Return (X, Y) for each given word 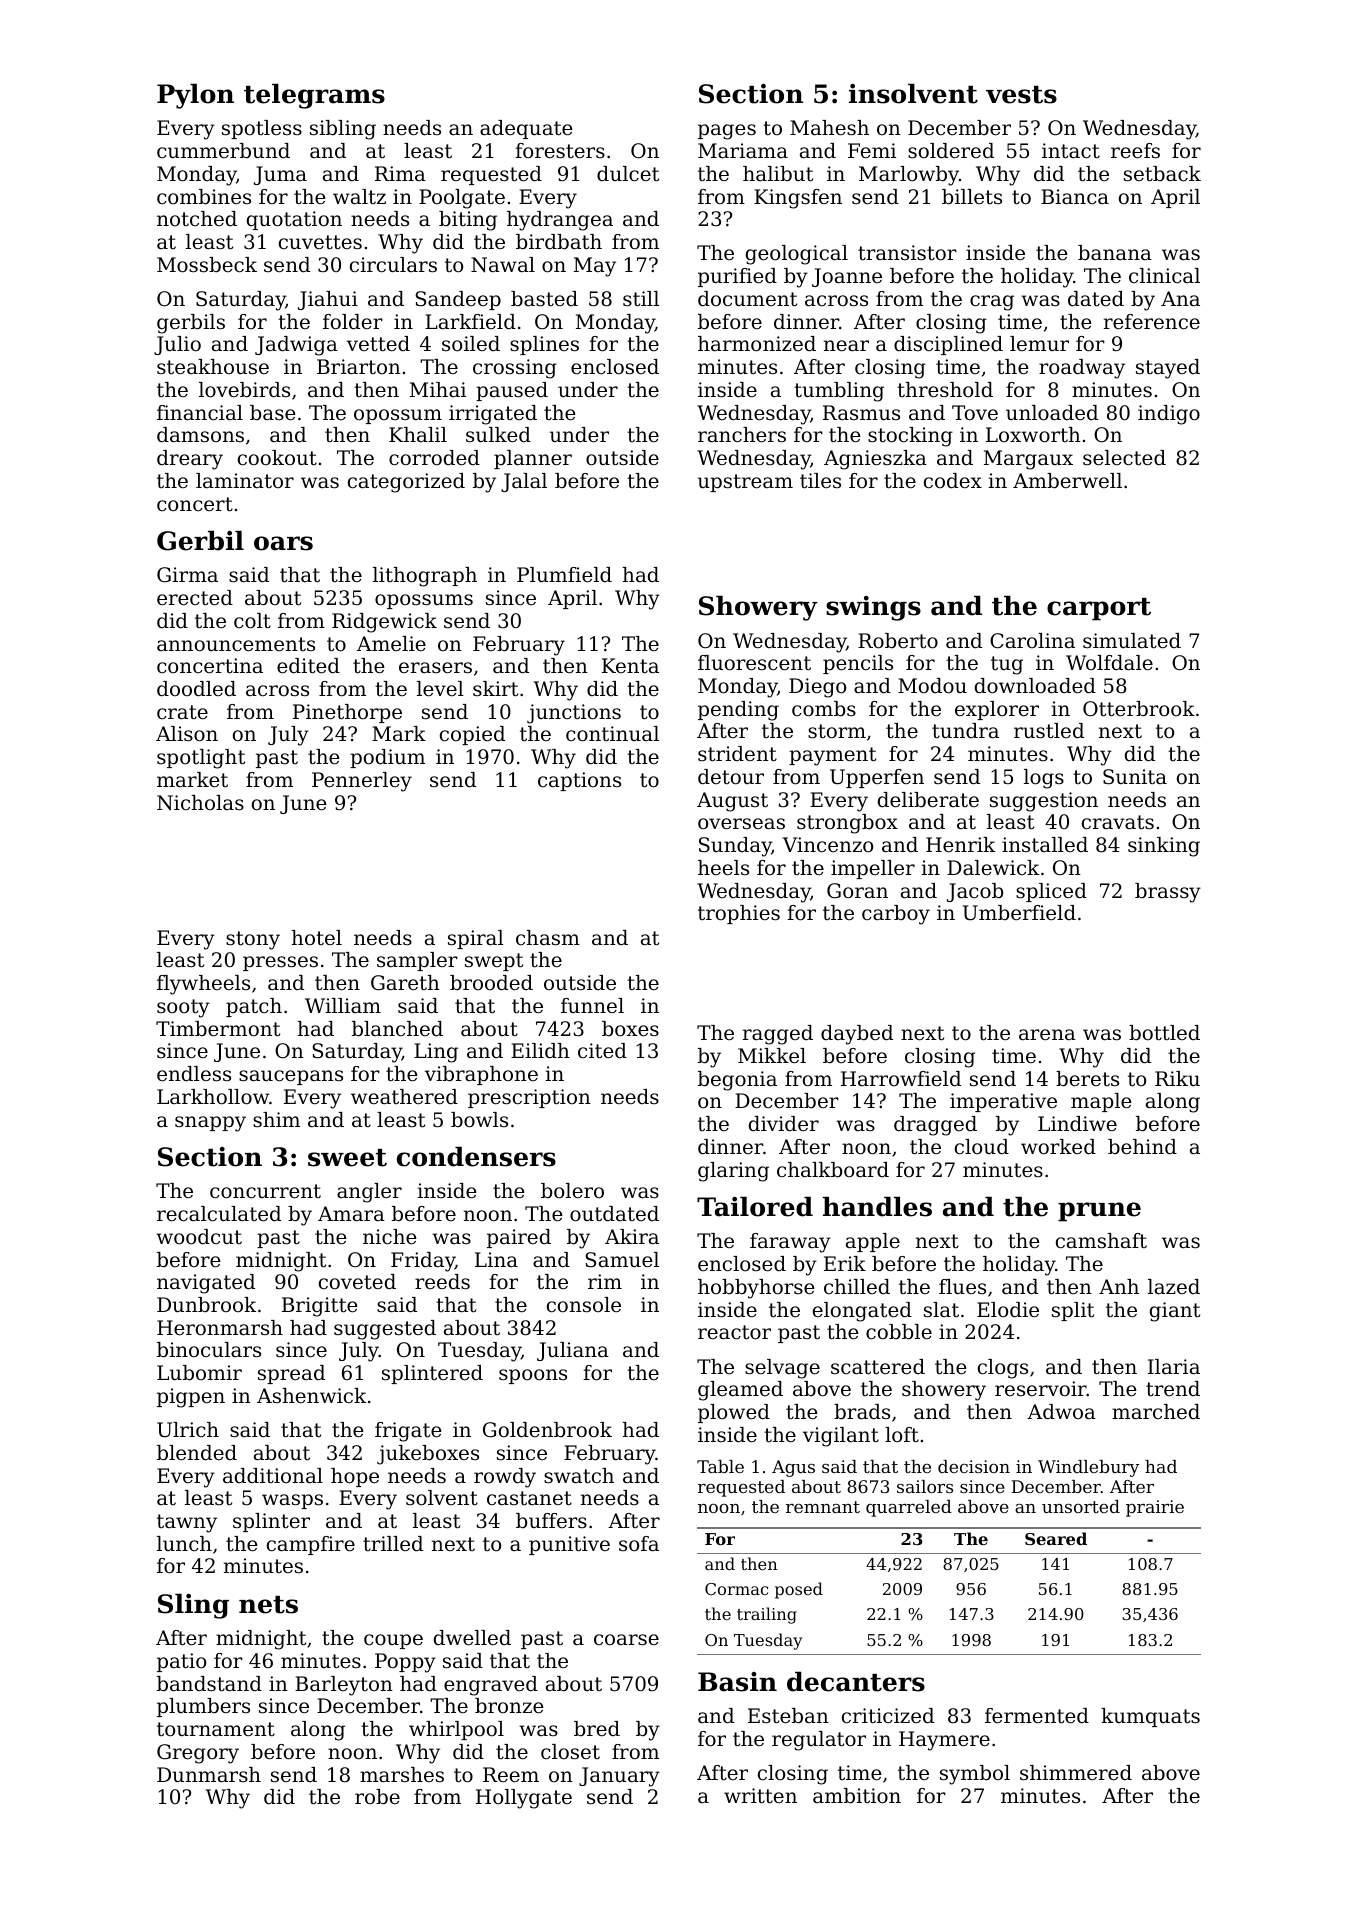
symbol (975, 1775)
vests (1021, 95)
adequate (526, 129)
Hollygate (524, 1799)
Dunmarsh (209, 1775)
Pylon (195, 96)
